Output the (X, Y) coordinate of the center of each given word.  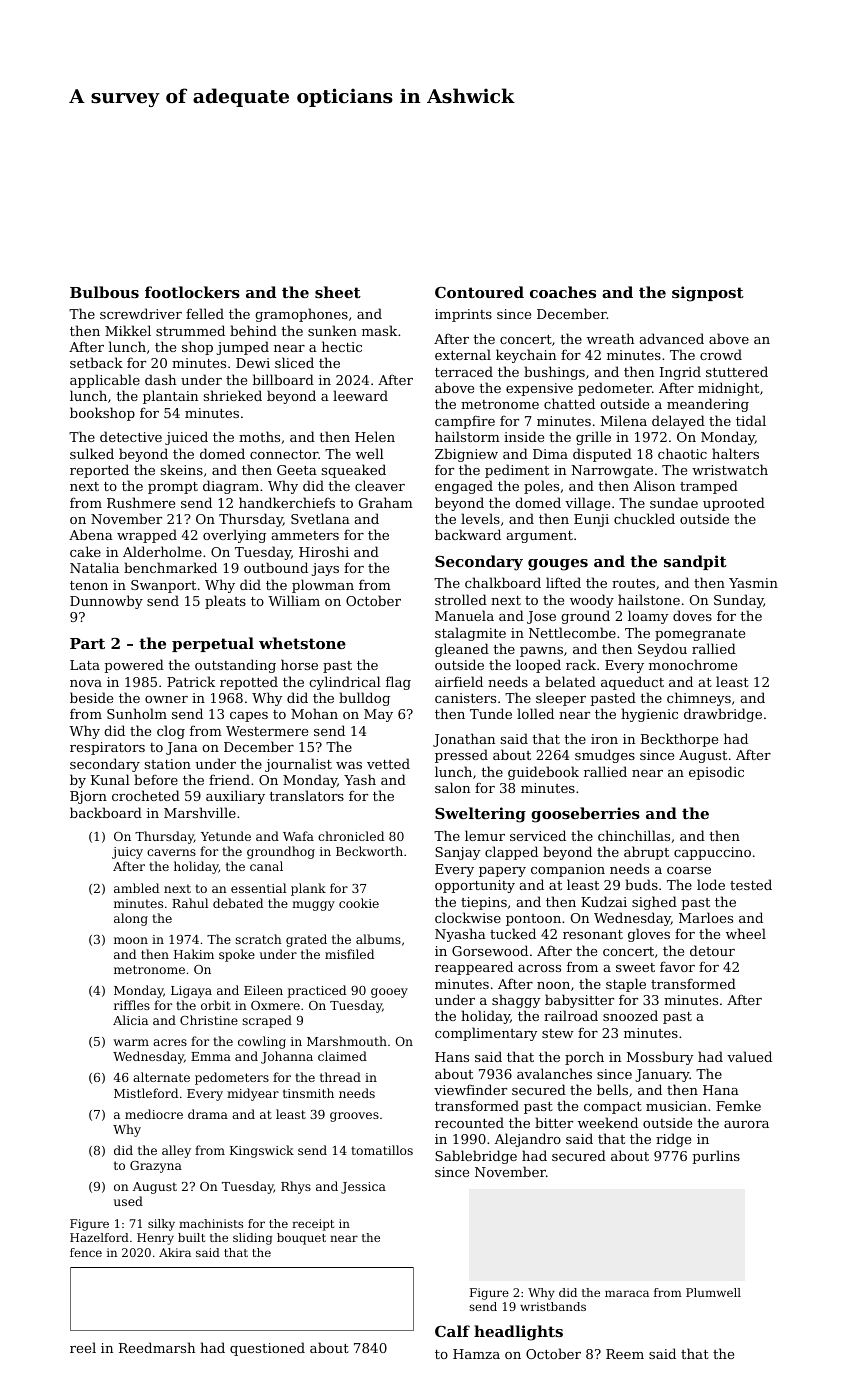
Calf (452, 1331)
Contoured (479, 292)
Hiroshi (324, 551)
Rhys (296, 1187)
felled (205, 313)
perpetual (213, 644)
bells (612, 1089)
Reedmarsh (157, 1347)
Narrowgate (612, 471)
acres (170, 1042)
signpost (708, 294)
